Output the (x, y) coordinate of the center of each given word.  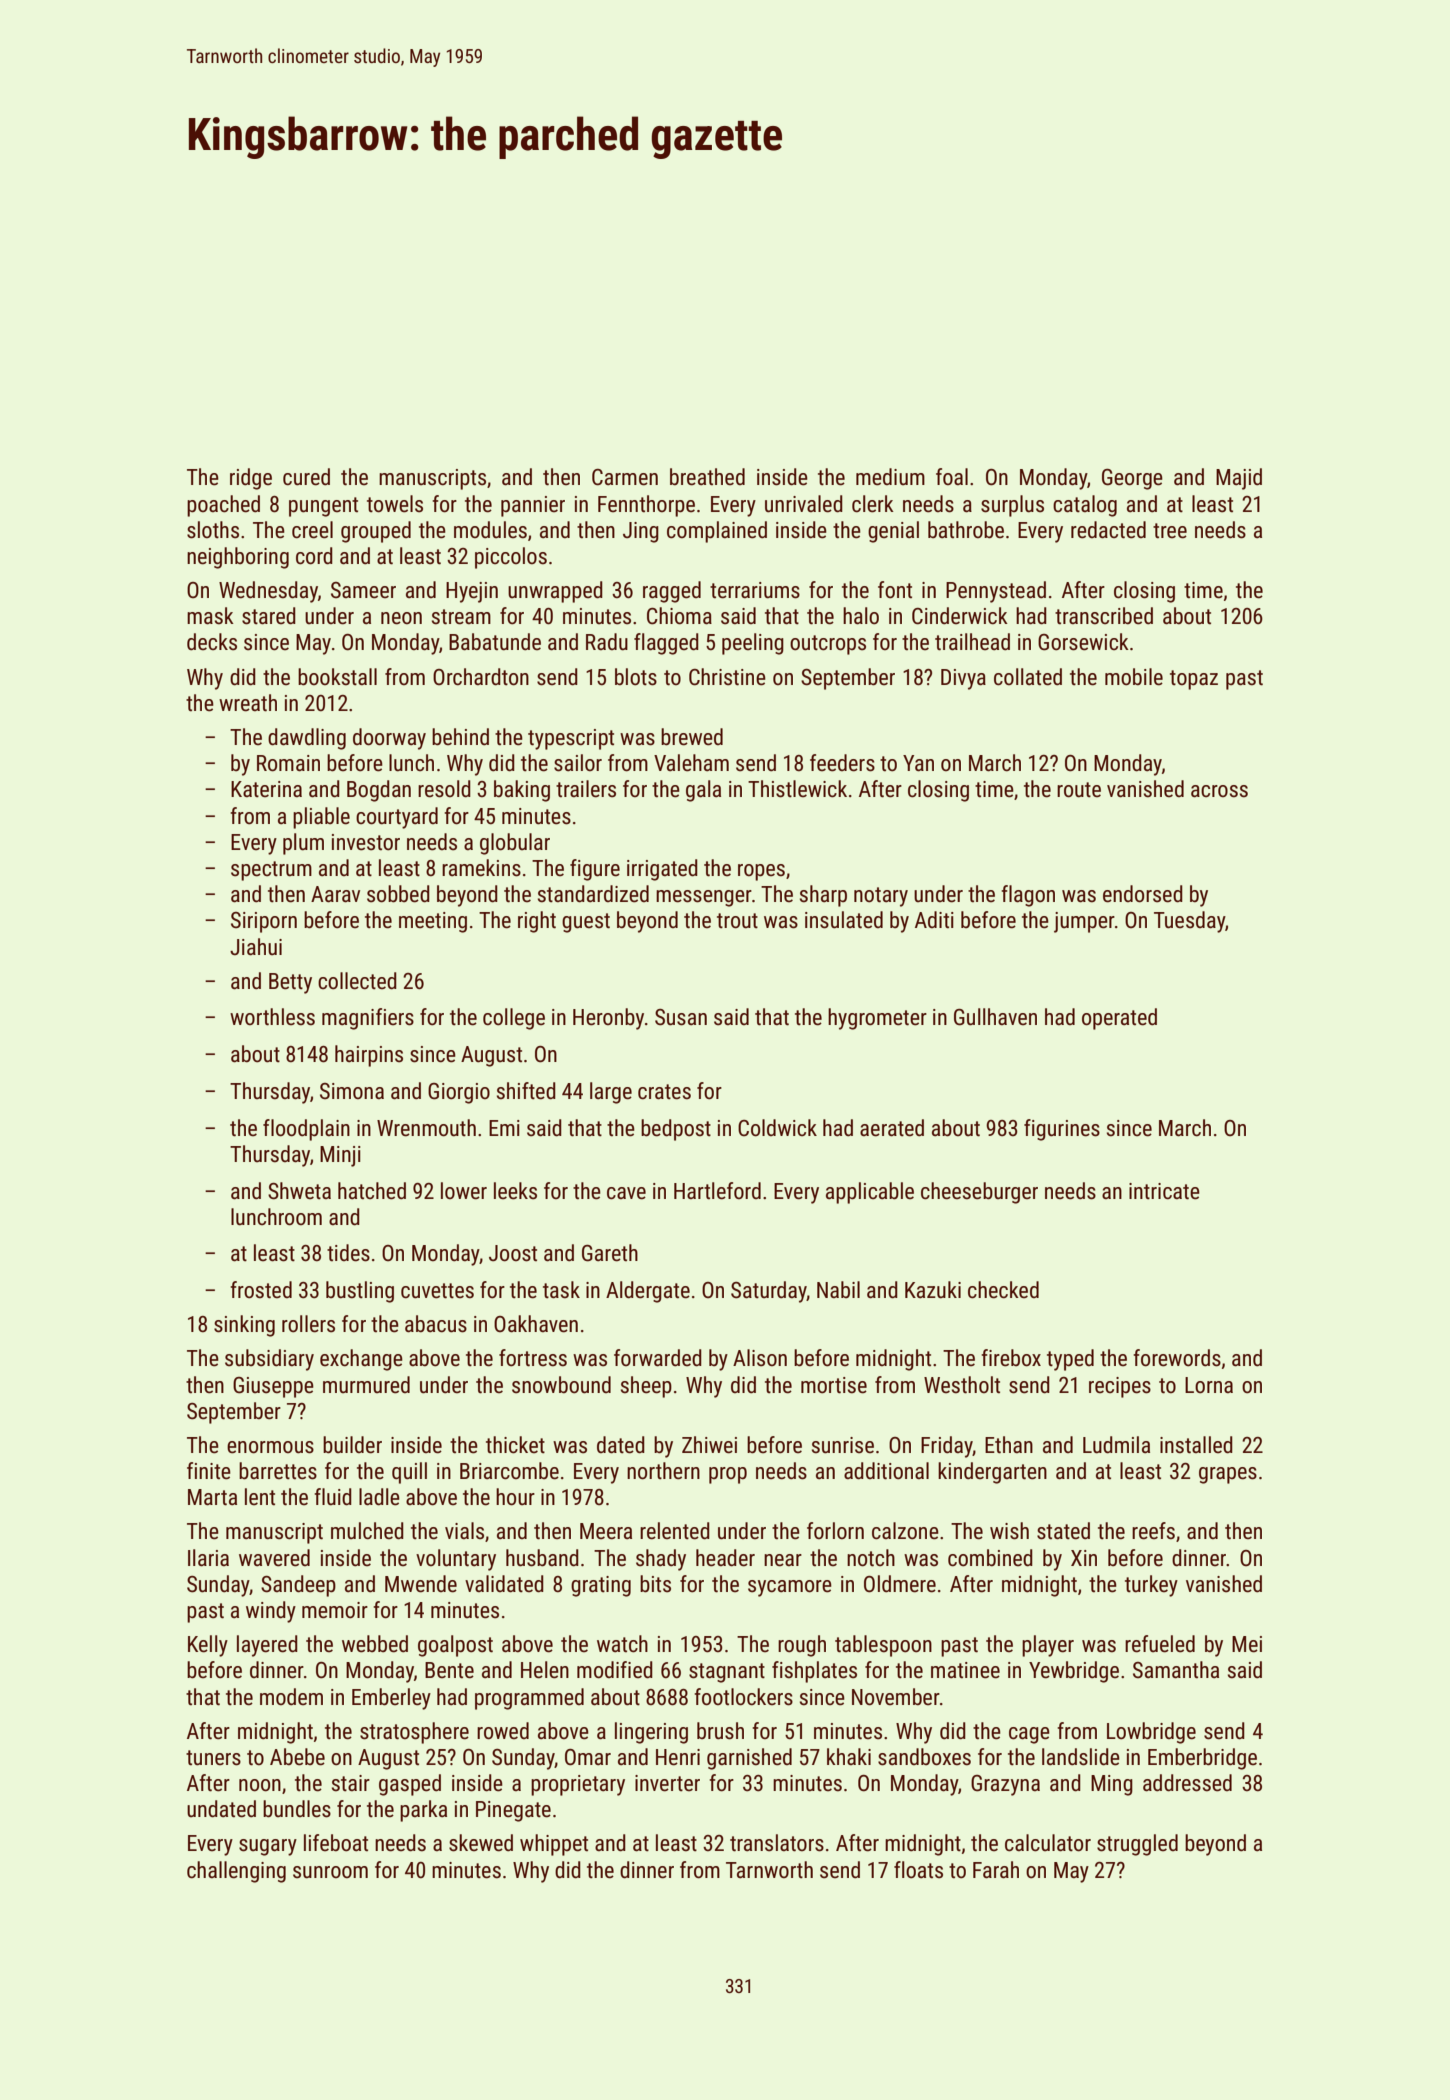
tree (1170, 531)
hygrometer (877, 1019)
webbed (375, 1644)
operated (1119, 1019)
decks (212, 642)
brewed (692, 737)
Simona (352, 1091)
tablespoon (883, 1646)
